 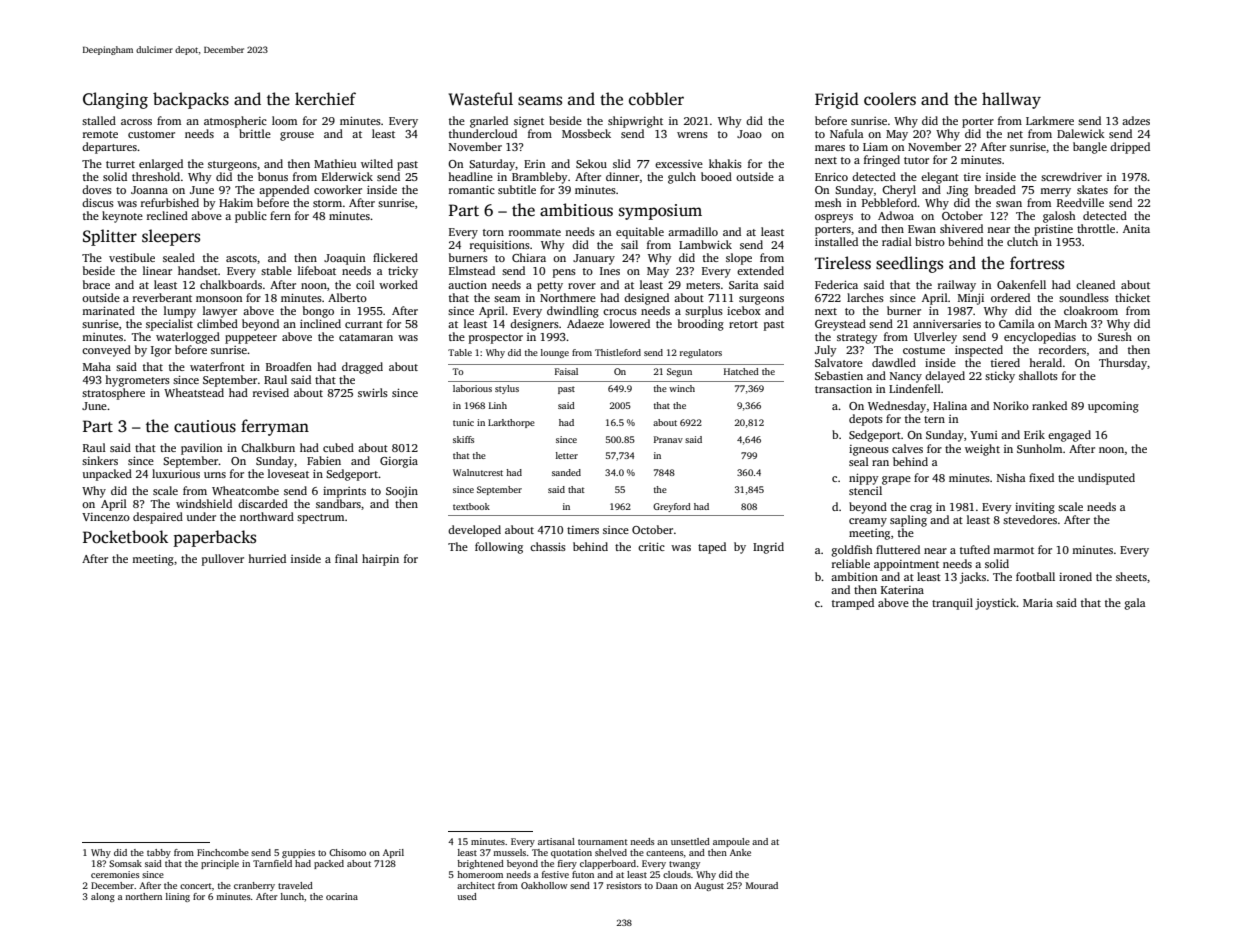 I want to click on dinner, so click(x=622, y=176).
